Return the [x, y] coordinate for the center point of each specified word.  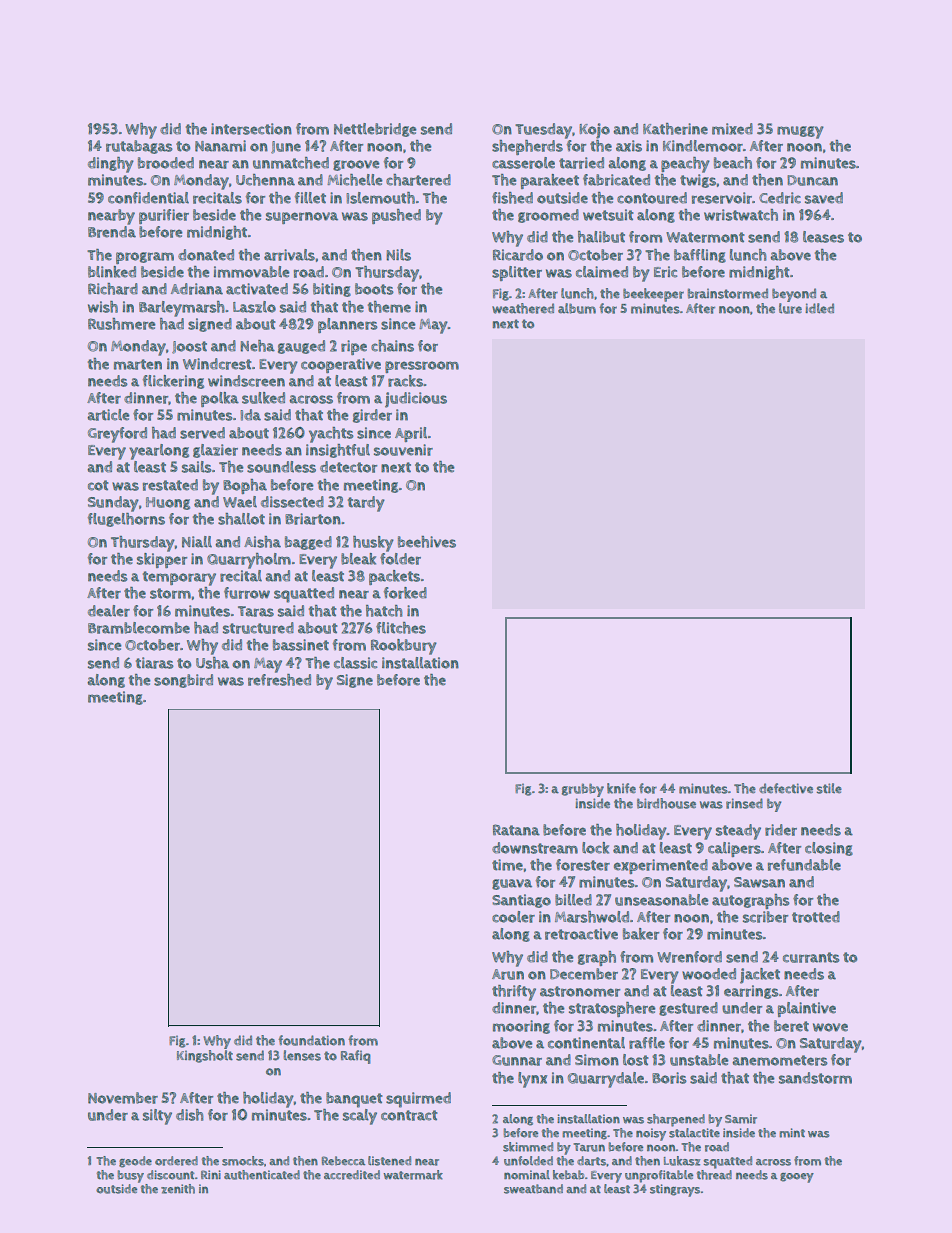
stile [829, 788]
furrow [247, 593]
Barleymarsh [182, 309]
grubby [583, 790]
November [123, 1098]
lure [790, 308]
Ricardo [518, 255]
